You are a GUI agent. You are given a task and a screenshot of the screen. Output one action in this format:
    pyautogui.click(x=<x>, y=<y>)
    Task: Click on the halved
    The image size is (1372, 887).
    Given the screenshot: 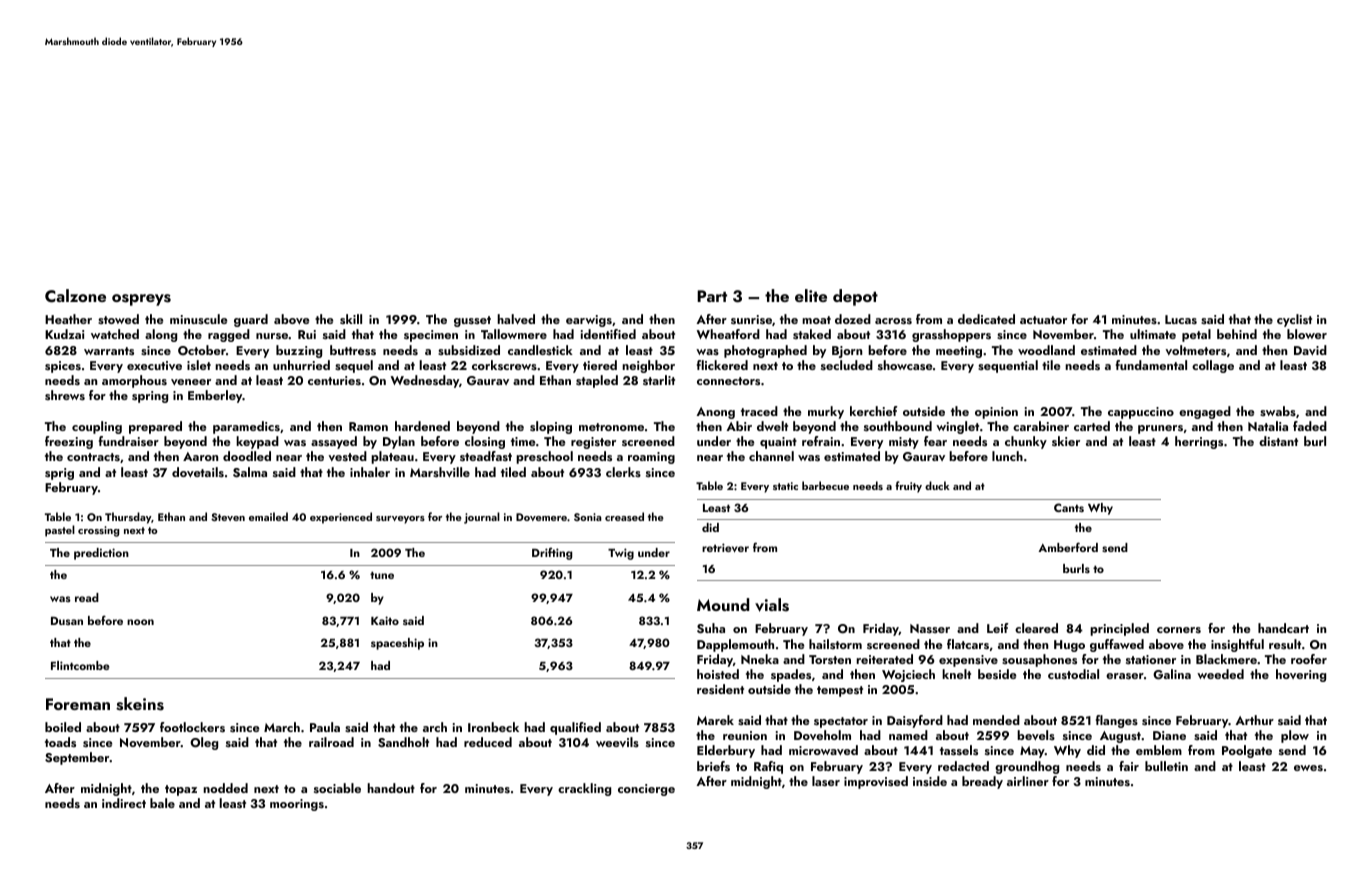 What is the action you would take?
    pyautogui.click(x=516, y=319)
